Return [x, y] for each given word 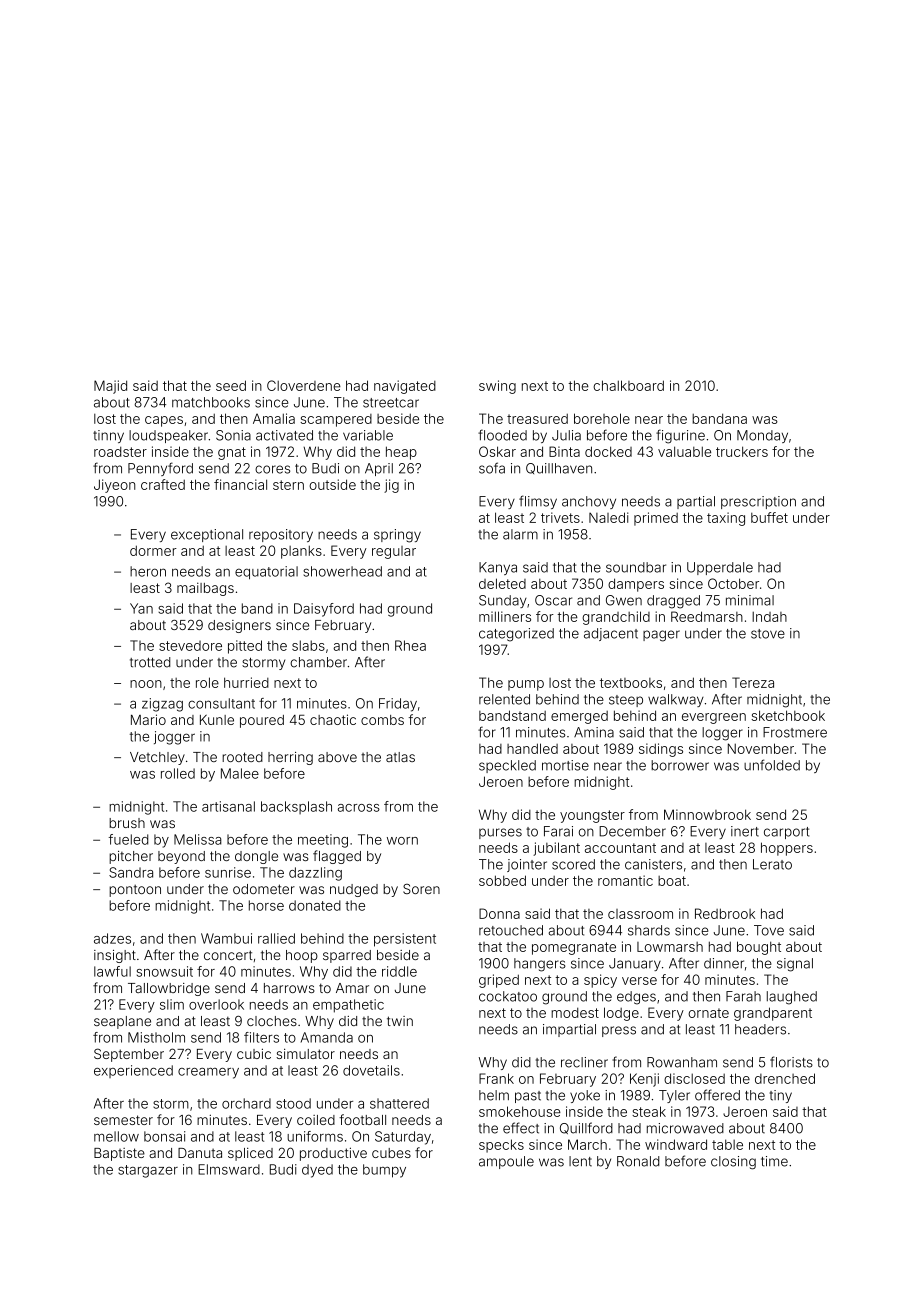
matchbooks [211, 402]
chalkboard [628, 385]
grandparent [773, 1014]
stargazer [148, 1171]
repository [281, 535]
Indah [769, 616]
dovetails [371, 1070]
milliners [505, 616]
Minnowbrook [707, 814]
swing [497, 387]
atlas [400, 757]
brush [127, 823]
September [129, 1055]
